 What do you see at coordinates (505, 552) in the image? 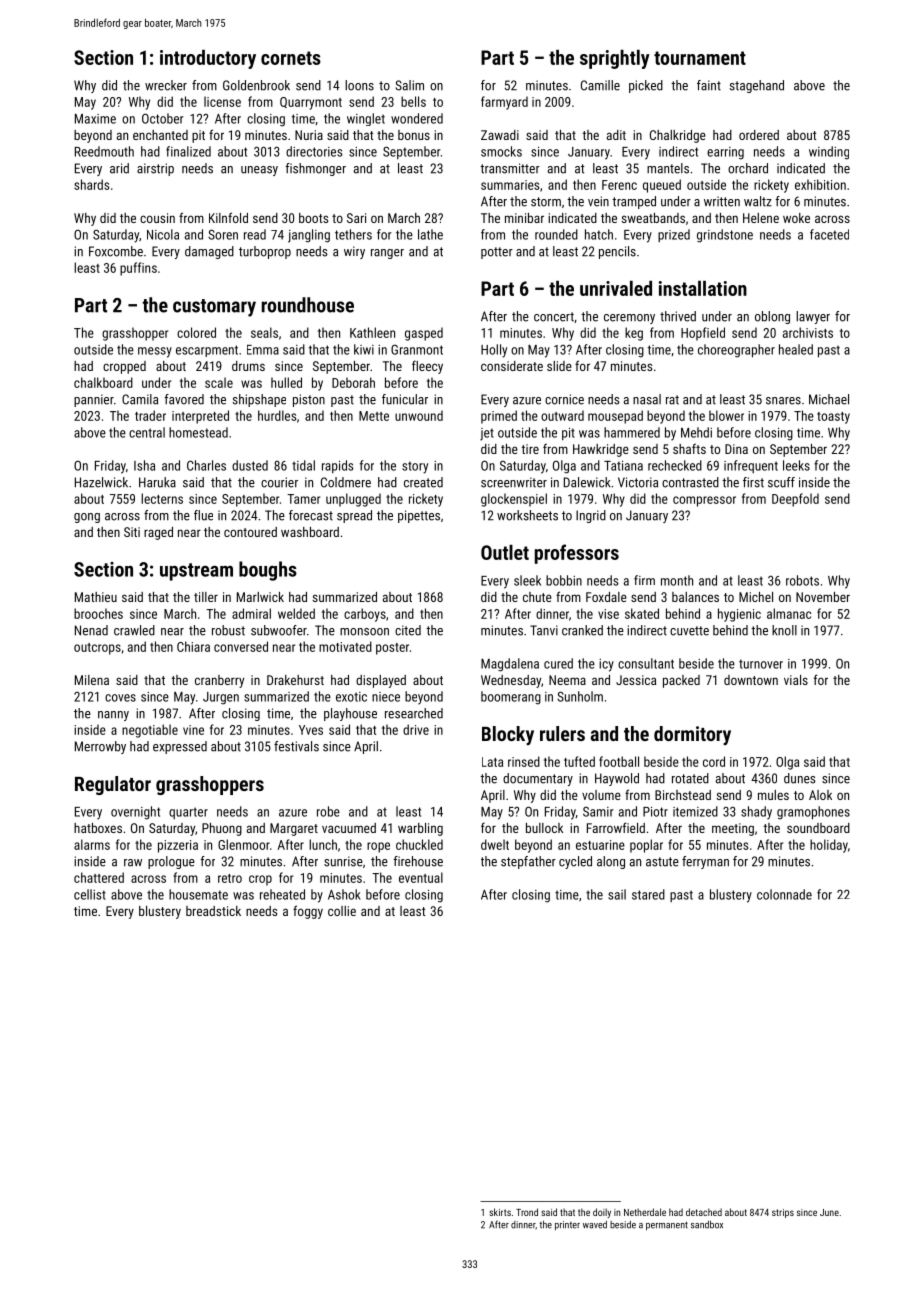
I see `Outlet` at bounding box center [505, 552].
